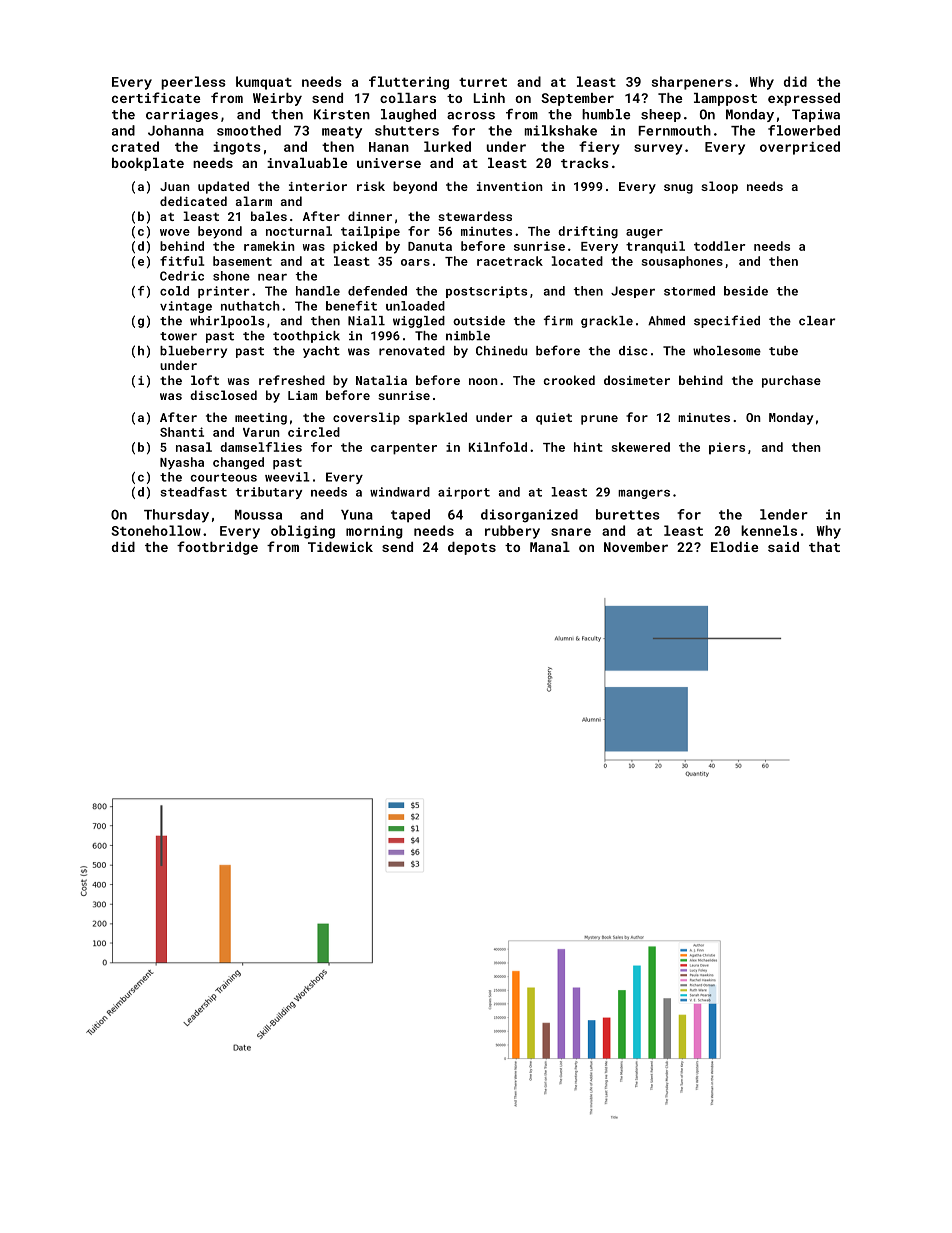 This screenshot has height=1233, width=952. What do you see at coordinates (292, 380) in the screenshot?
I see `refreshed` at bounding box center [292, 380].
